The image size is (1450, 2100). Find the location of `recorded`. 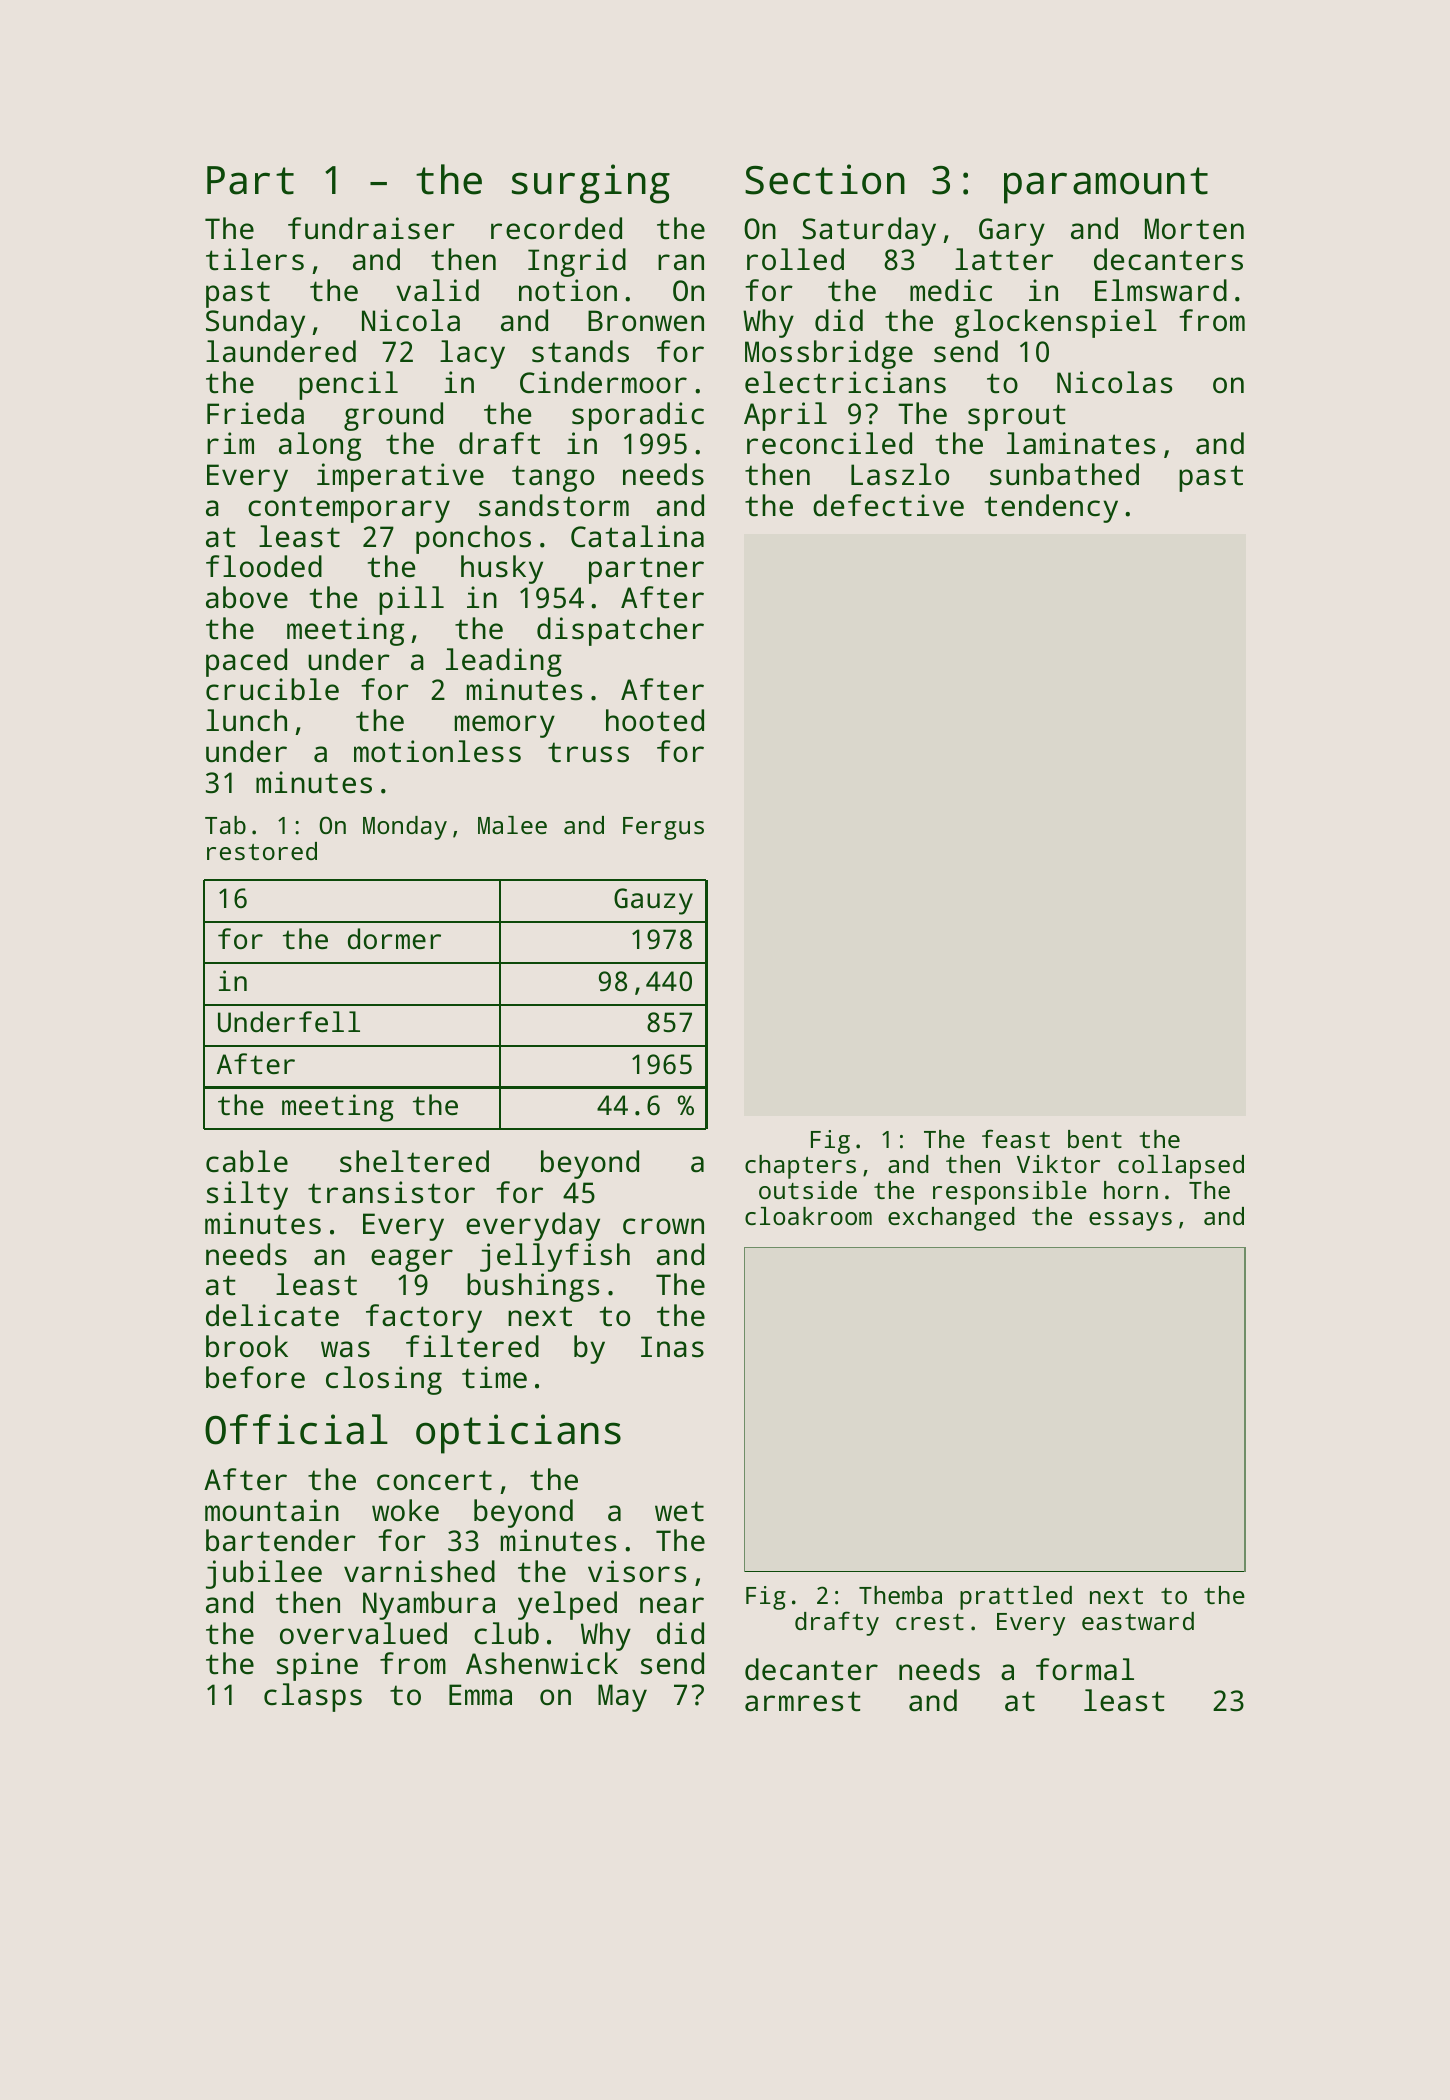

recorded is located at coordinates (556, 228).
